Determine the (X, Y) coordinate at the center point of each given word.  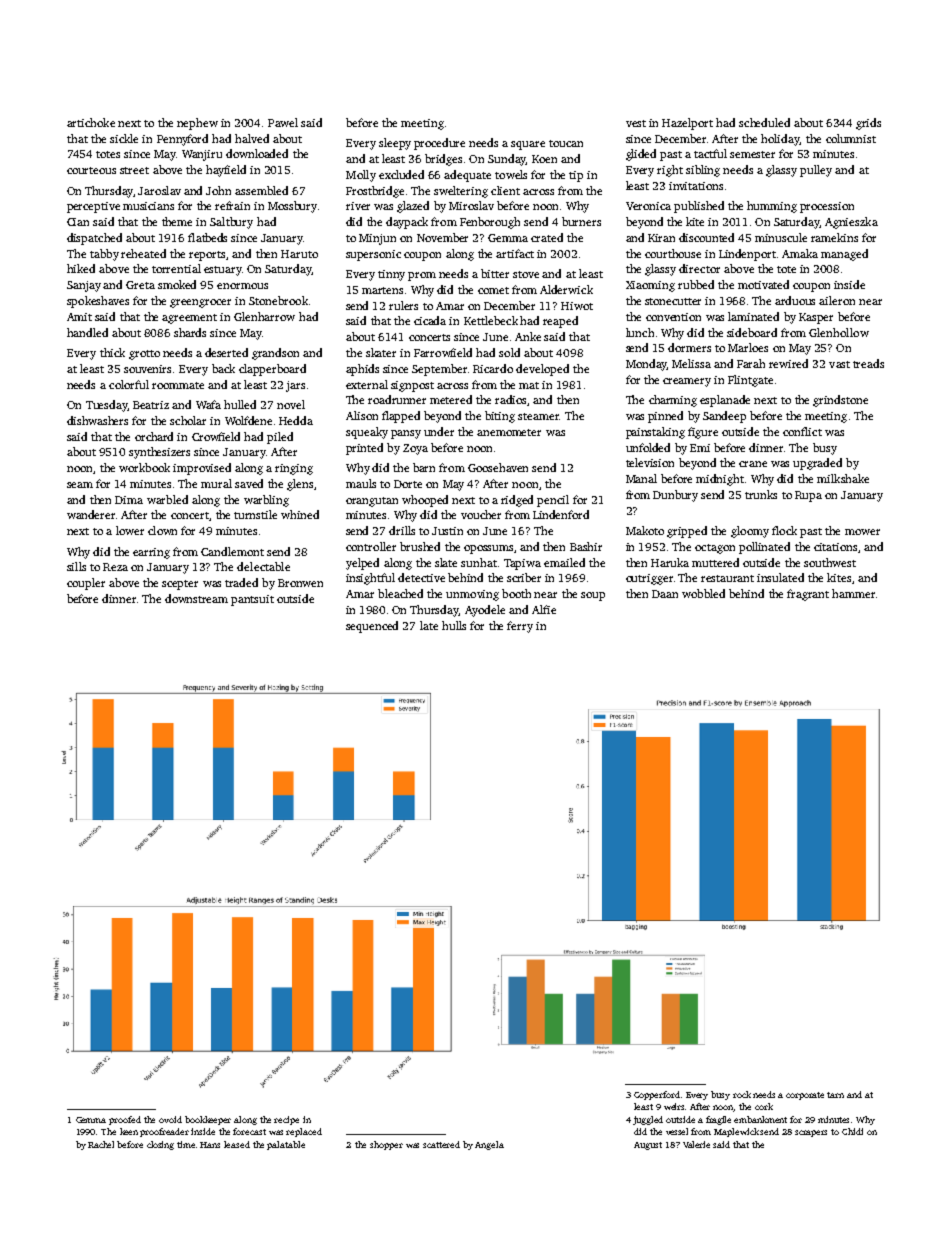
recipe (286, 1120)
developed (542, 370)
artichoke (91, 122)
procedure (439, 144)
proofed (125, 1120)
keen (129, 1131)
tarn (835, 1095)
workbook (144, 467)
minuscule (781, 237)
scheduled (764, 122)
